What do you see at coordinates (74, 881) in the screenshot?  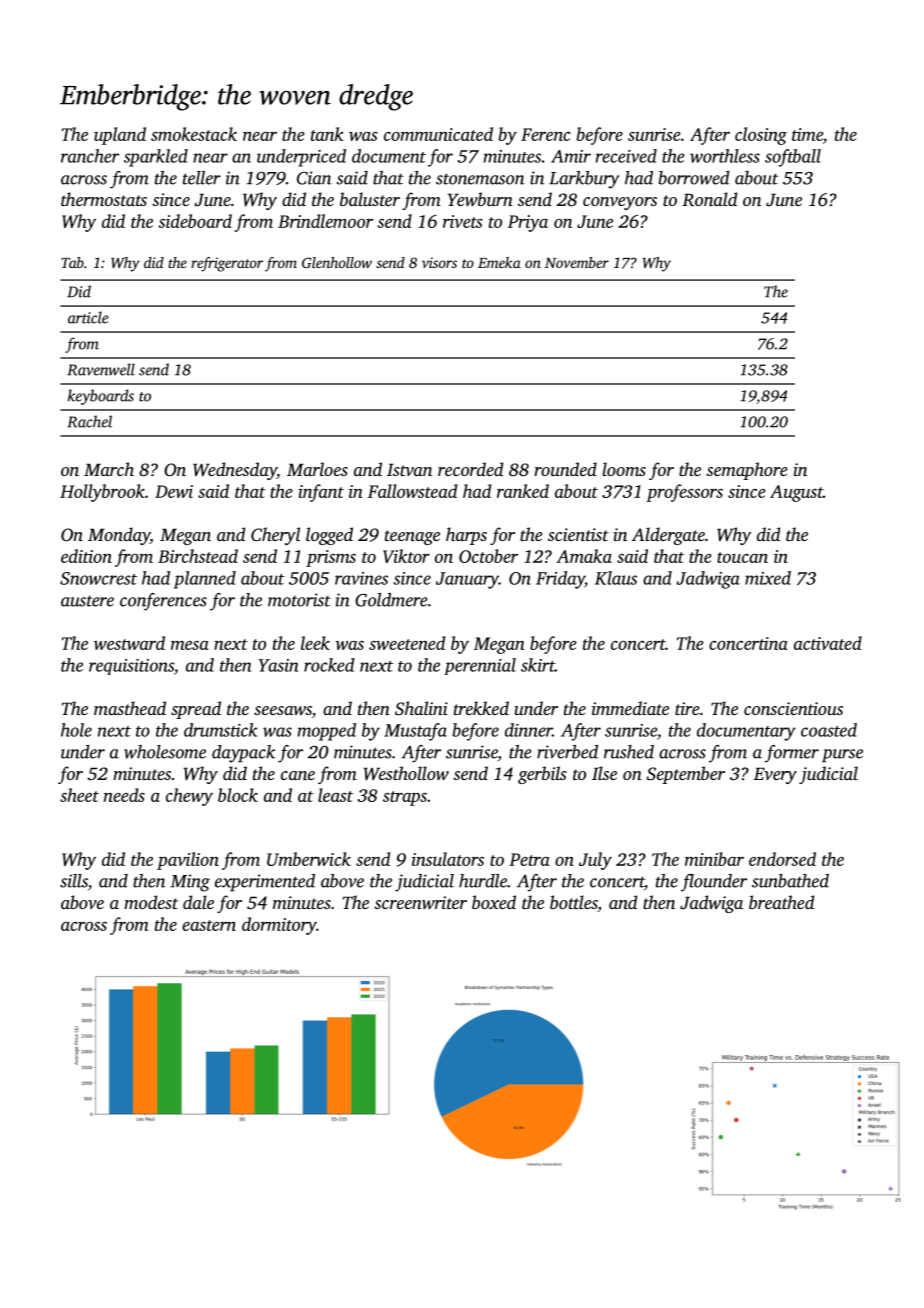 I see `sills` at bounding box center [74, 881].
